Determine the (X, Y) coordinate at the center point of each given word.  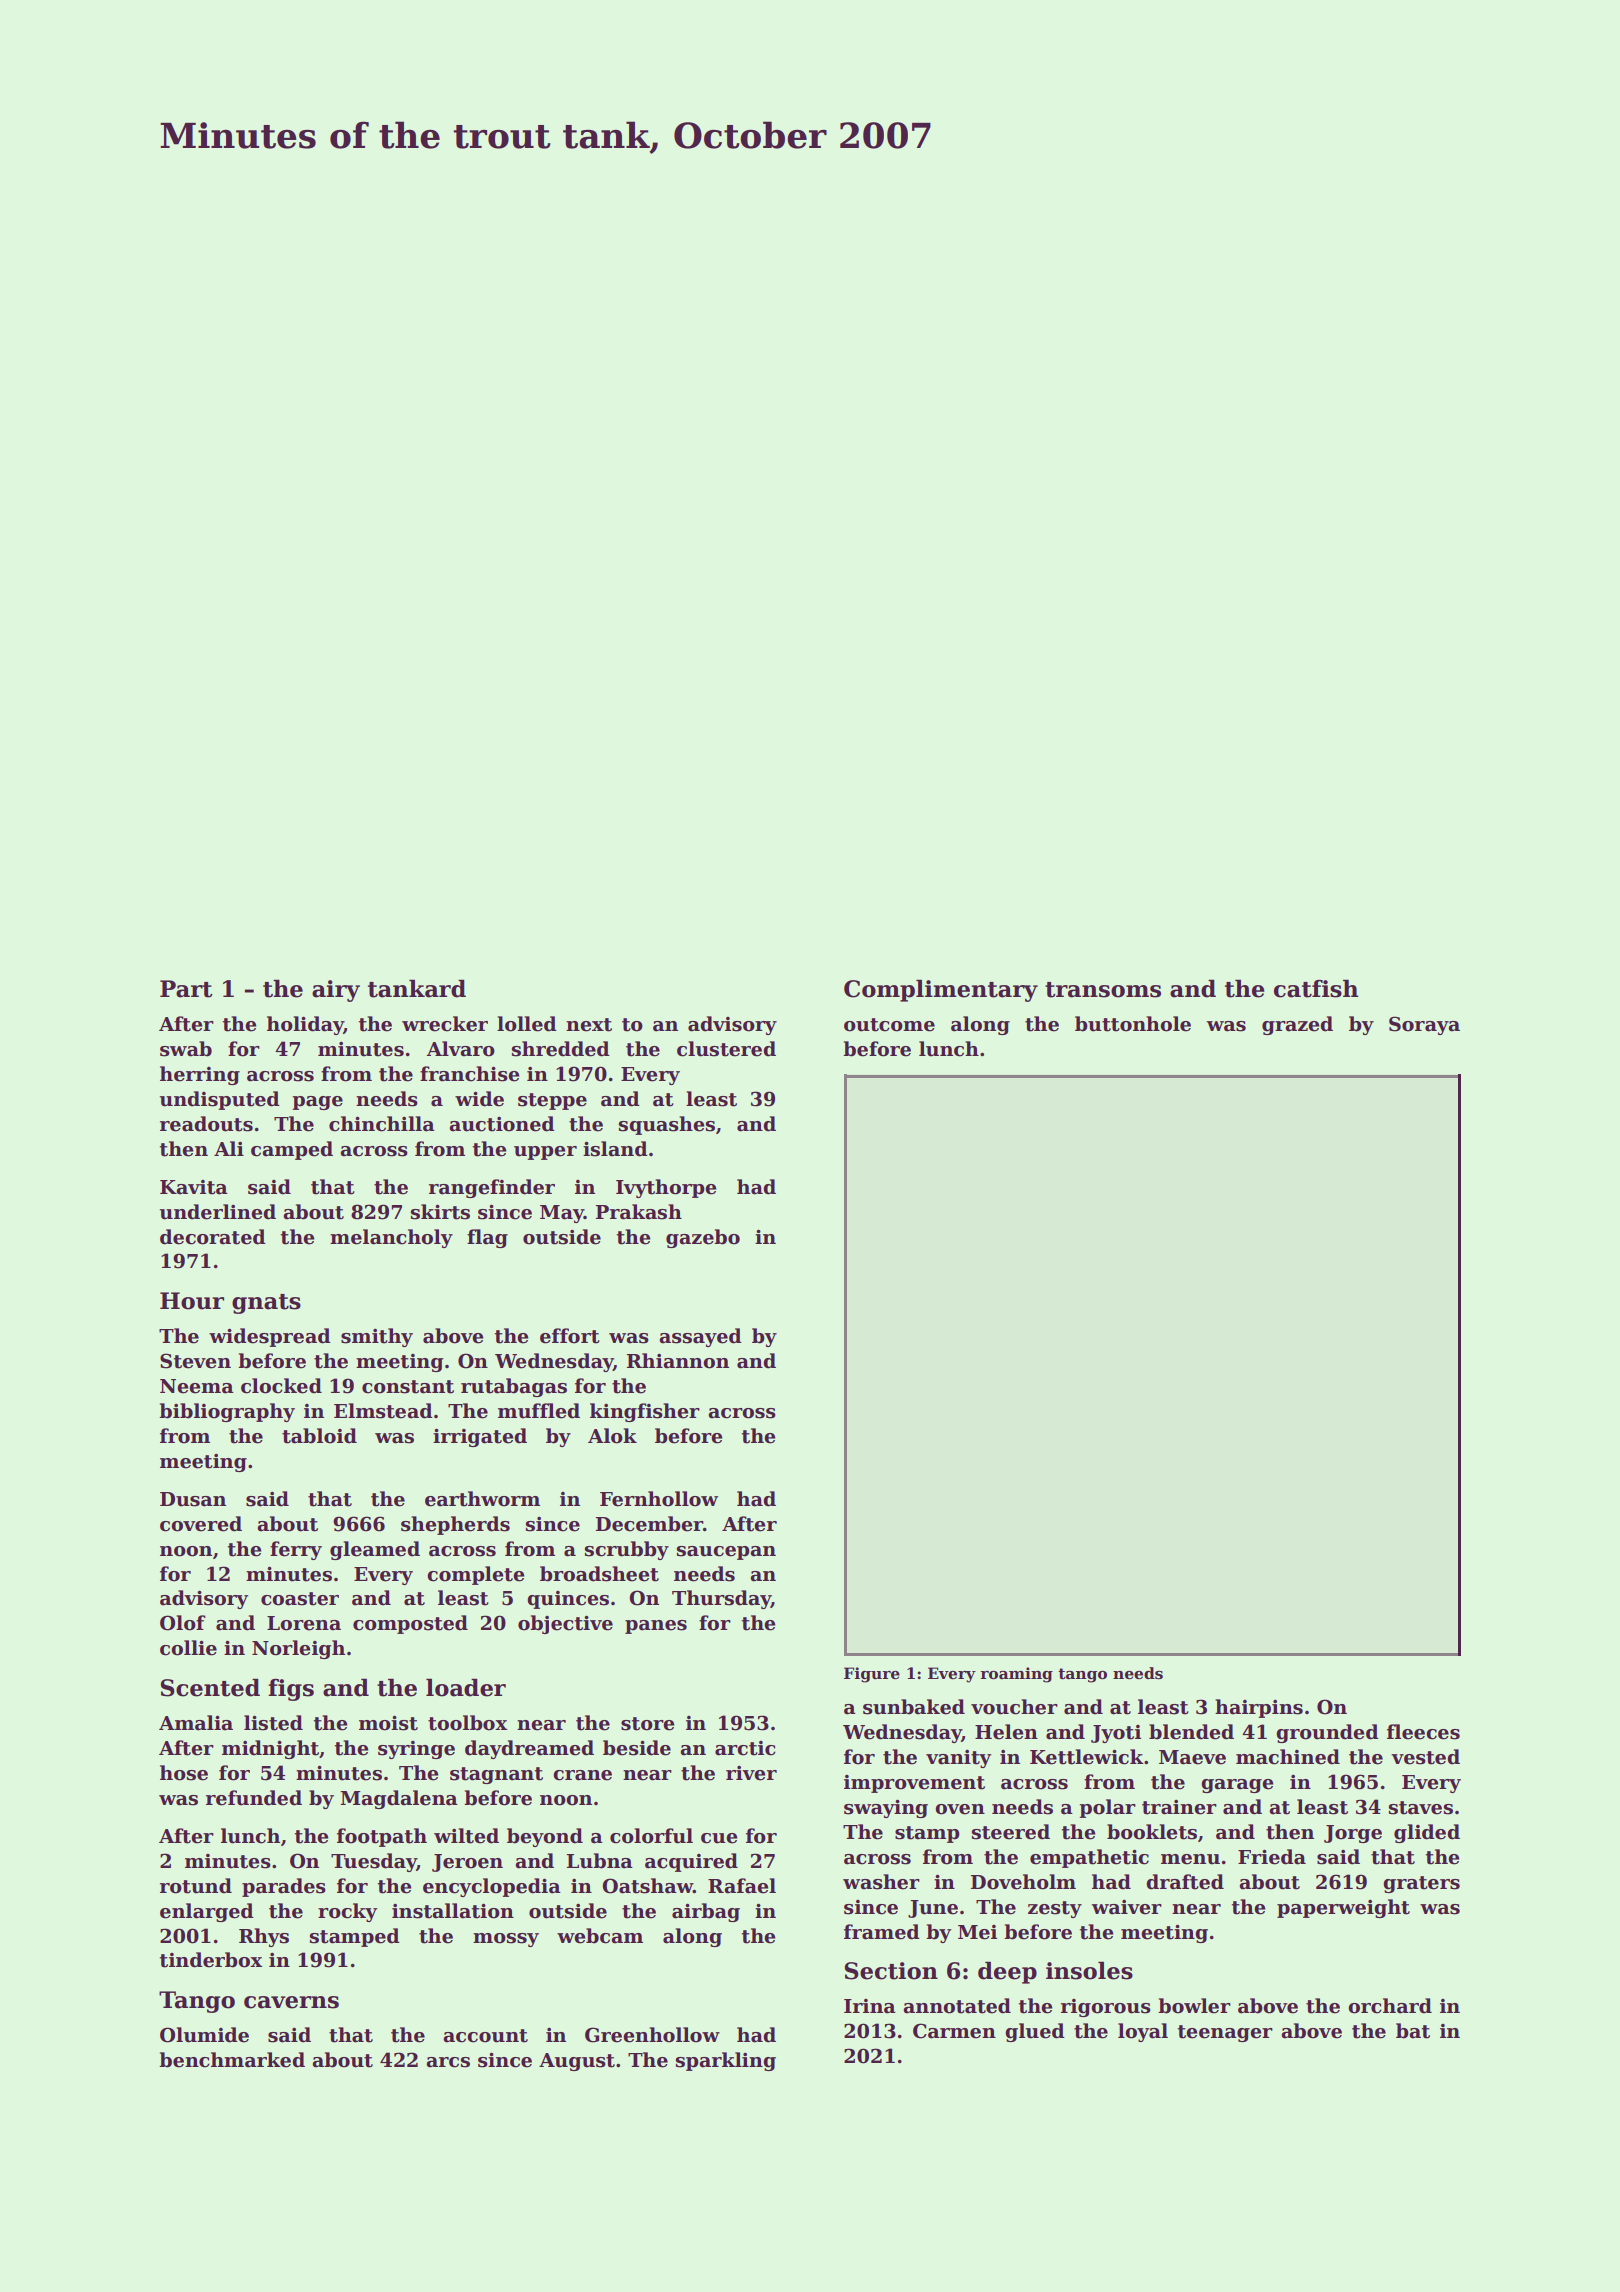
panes (656, 1627)
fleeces (1423, 1732)
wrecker (445, 1024)
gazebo (703, 1238)
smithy (377, 1337)
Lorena (304, 1623)
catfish (1316, 988)
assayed (700, 1337)
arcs (448, 2062)
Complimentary (941, 990)
